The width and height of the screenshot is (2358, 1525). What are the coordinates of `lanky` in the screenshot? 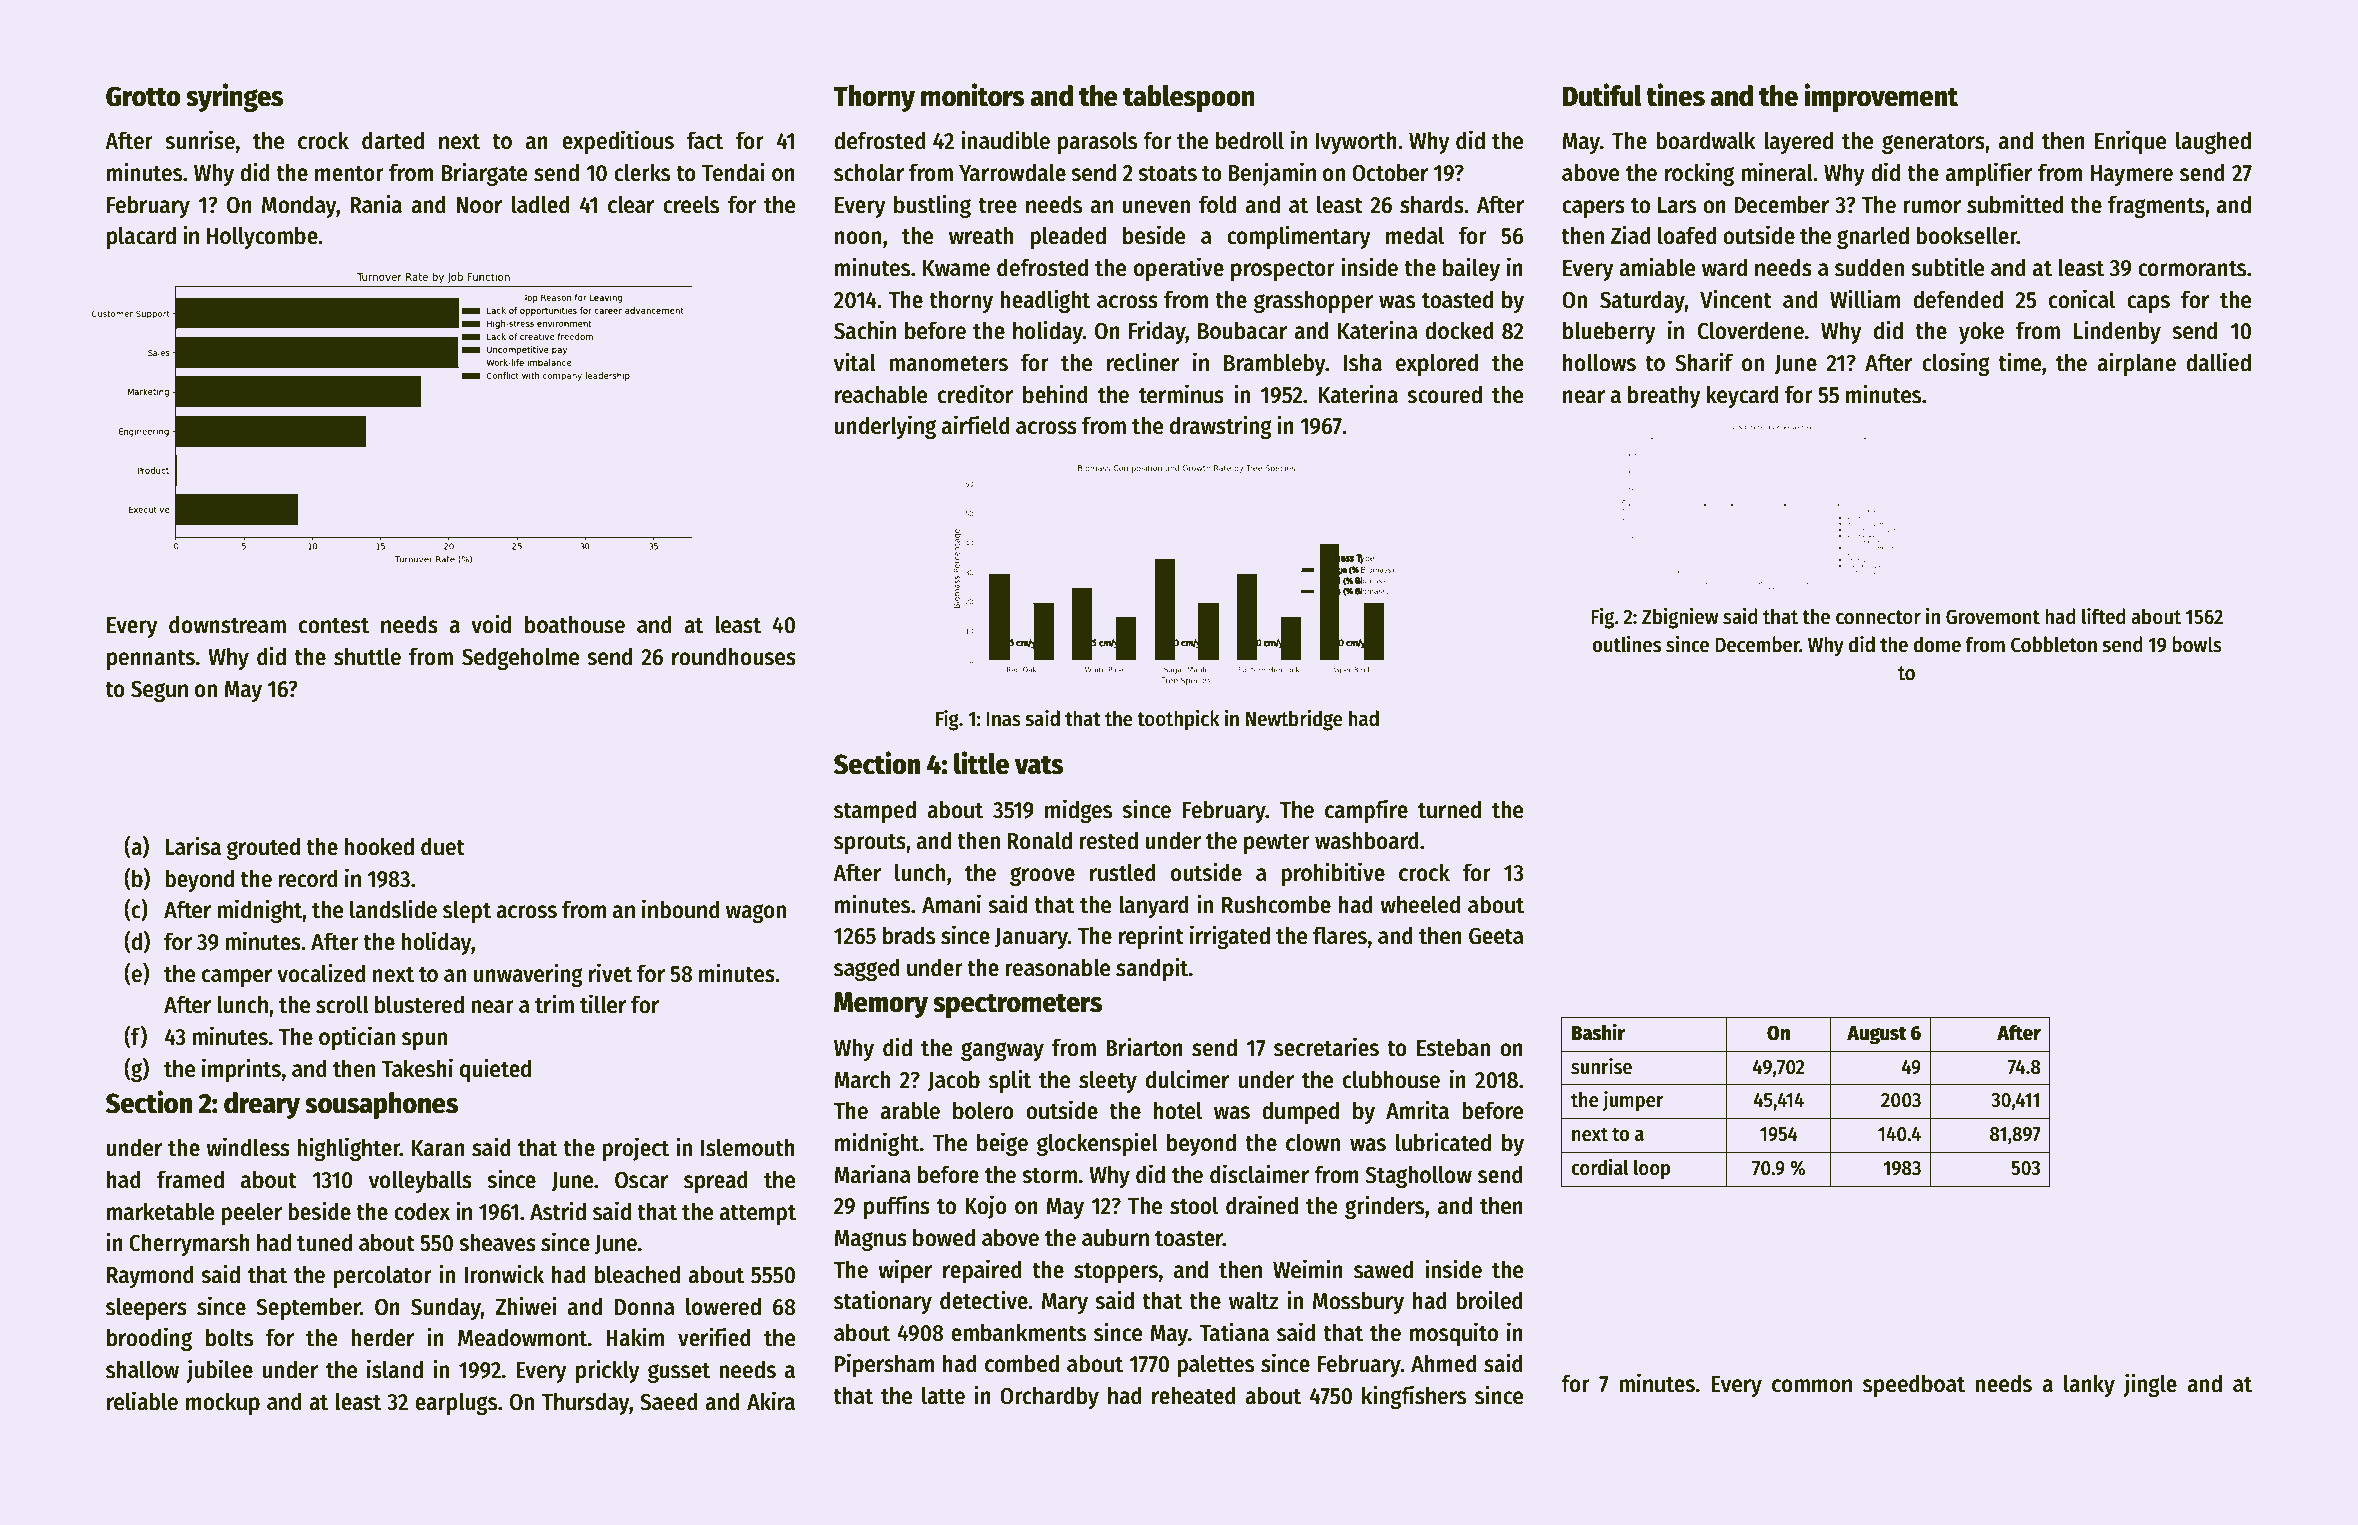 It's located at (2089, 1385).
